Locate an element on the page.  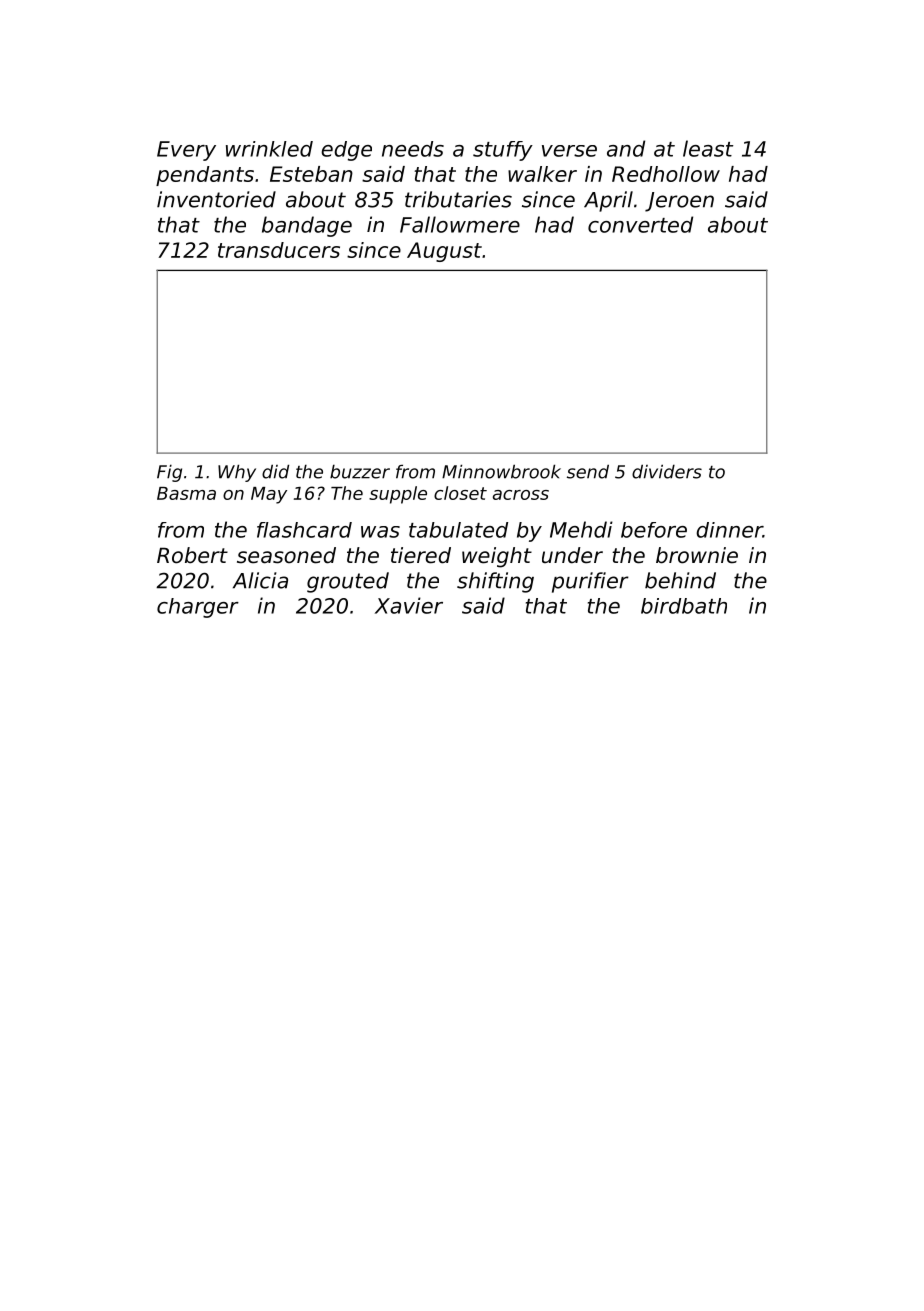
Basma is located at coordinates (186, 493).
